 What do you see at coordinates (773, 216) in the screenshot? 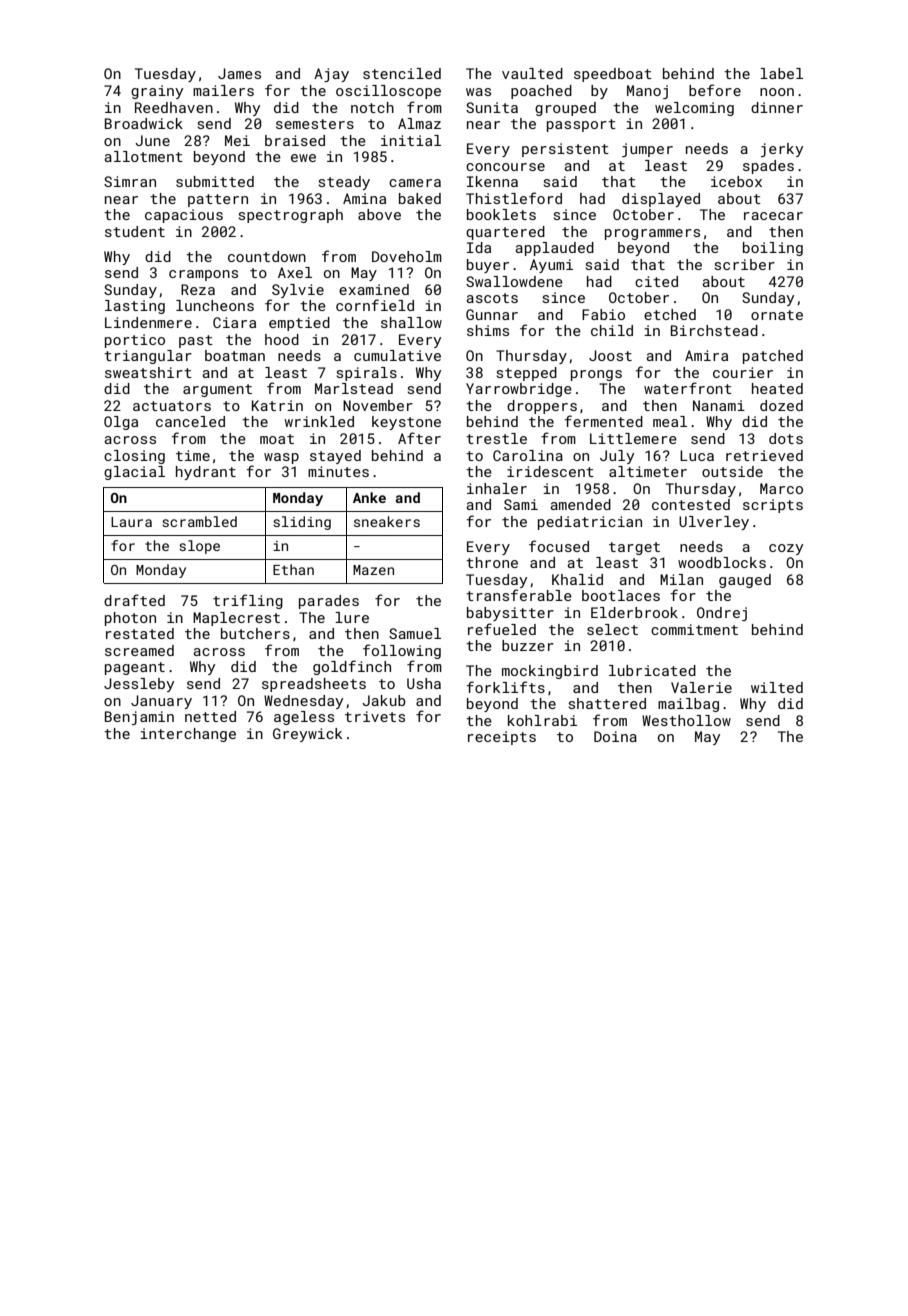
I see `racecar` at bounding box center [773, 216].
